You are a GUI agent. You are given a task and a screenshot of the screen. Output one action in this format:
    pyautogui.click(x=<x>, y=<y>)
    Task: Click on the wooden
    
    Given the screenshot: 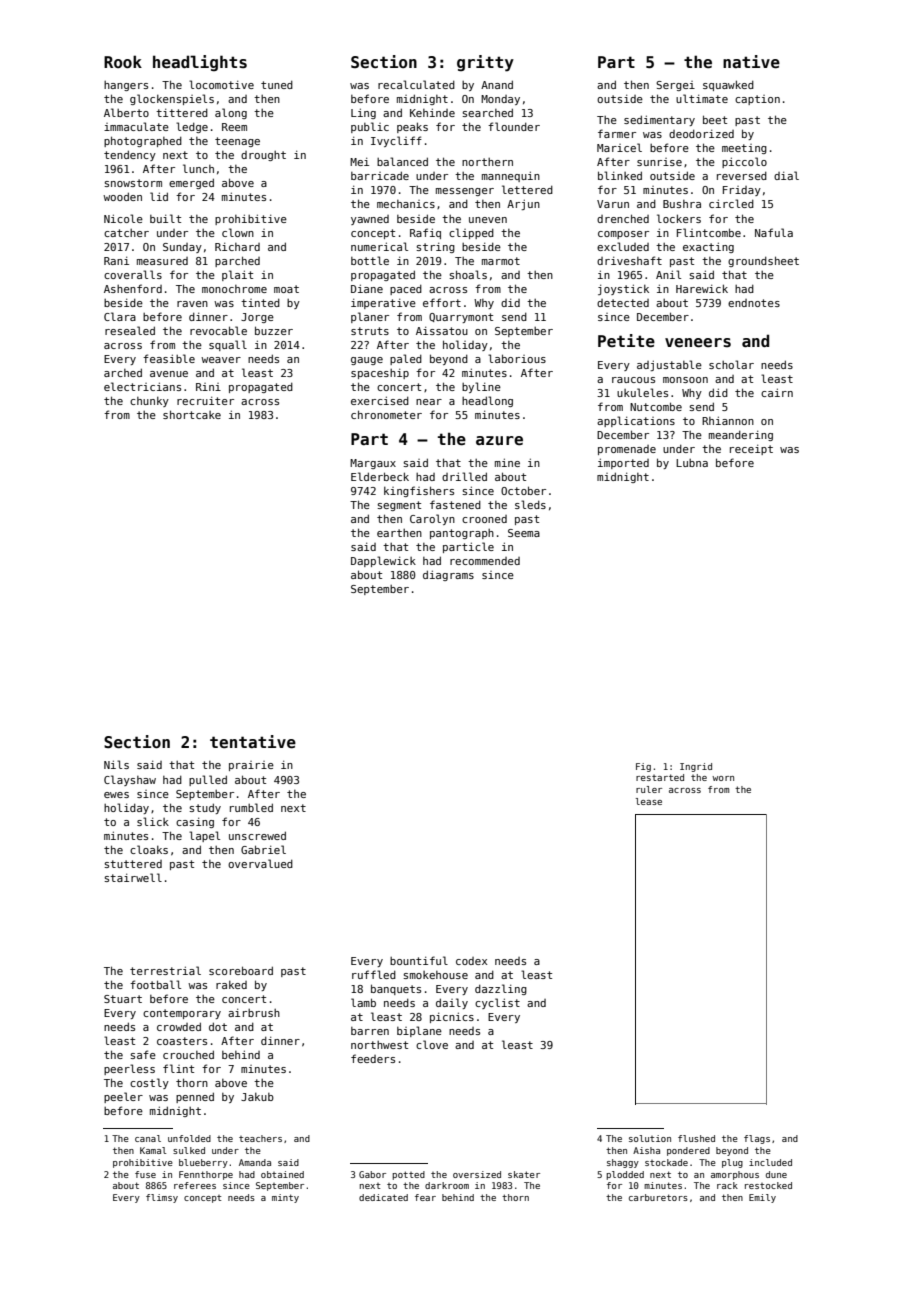 What is the action you would take?
    pyautogui.click(x=122, y=196)
